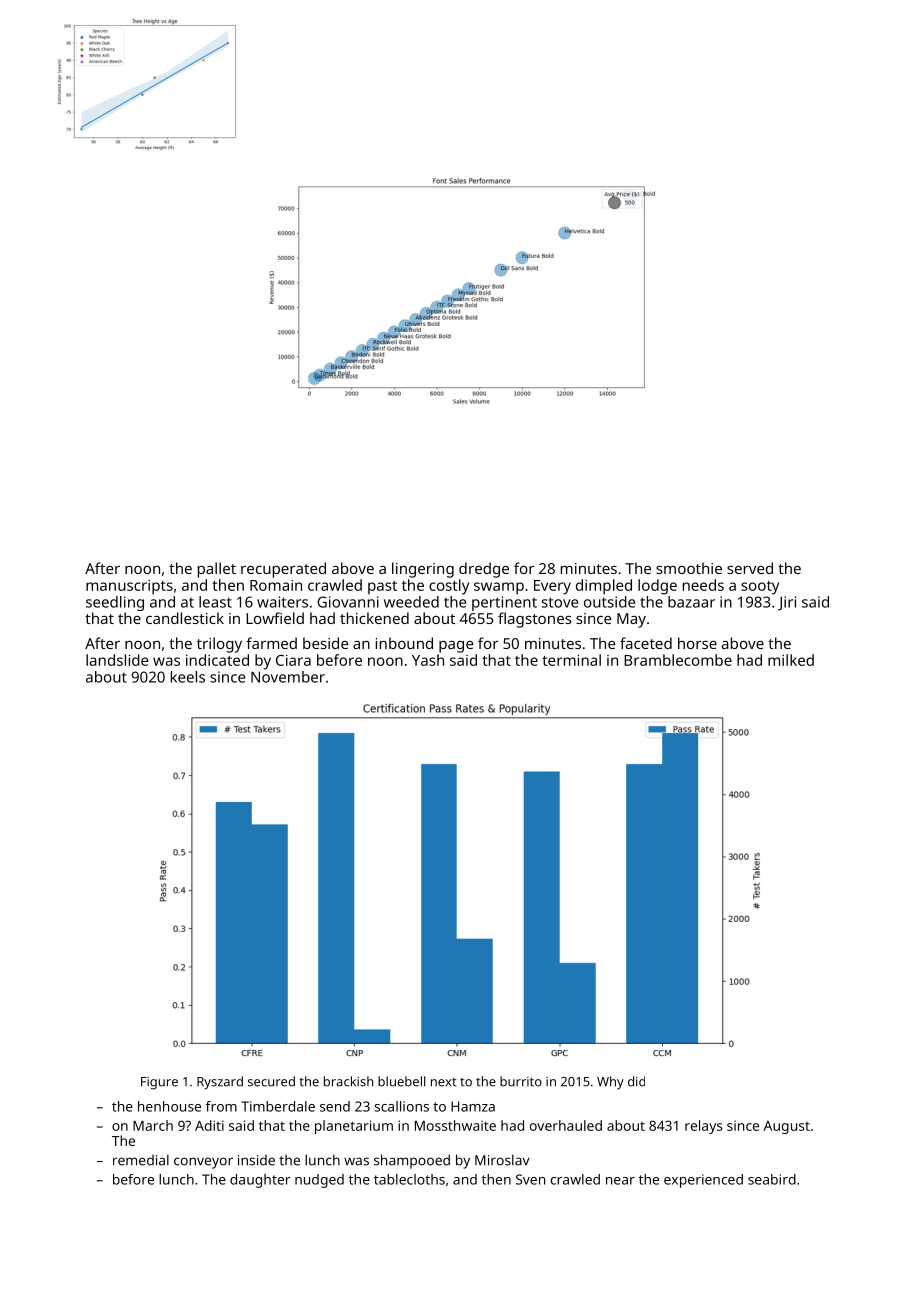 This screenshot has width=924, height=1308. I want to click on milked, so click(791, 660).
